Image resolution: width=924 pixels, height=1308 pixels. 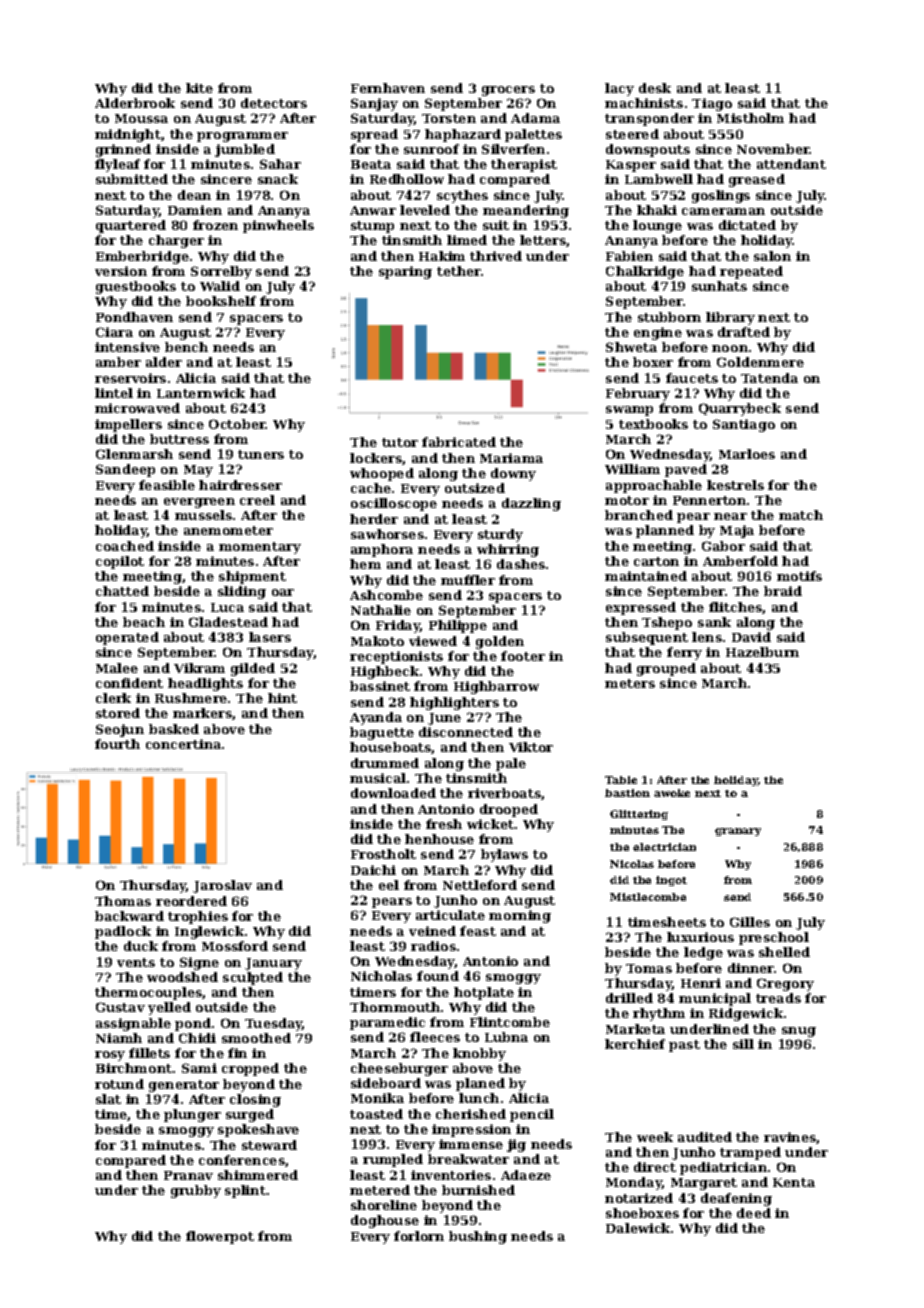 What do you see at coordinates (220, 1237) in the page?
I see `flowerpot` at bounding box center [220, 1237].
